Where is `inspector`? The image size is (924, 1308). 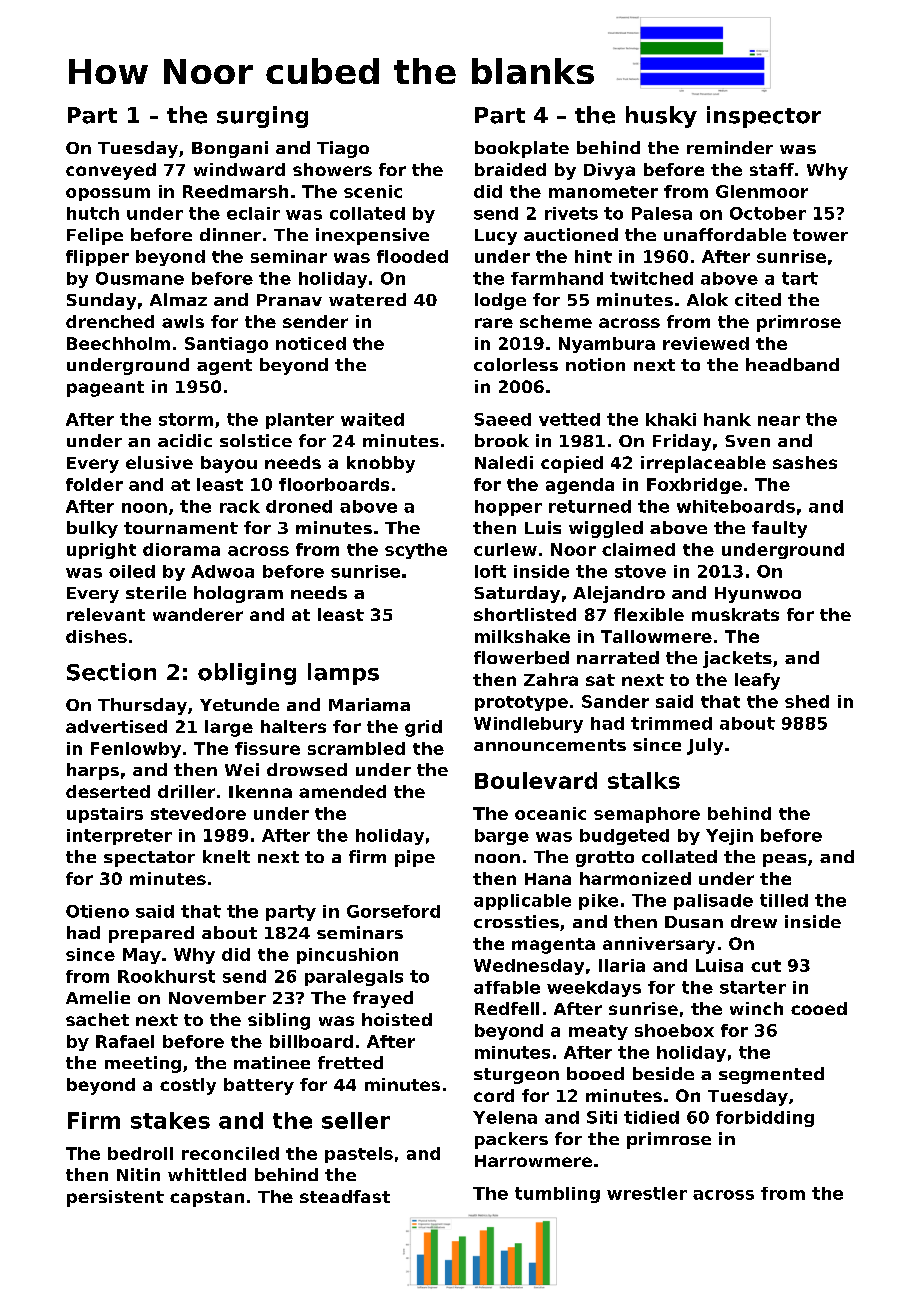 inspector is located at coordinates (764, 117).
